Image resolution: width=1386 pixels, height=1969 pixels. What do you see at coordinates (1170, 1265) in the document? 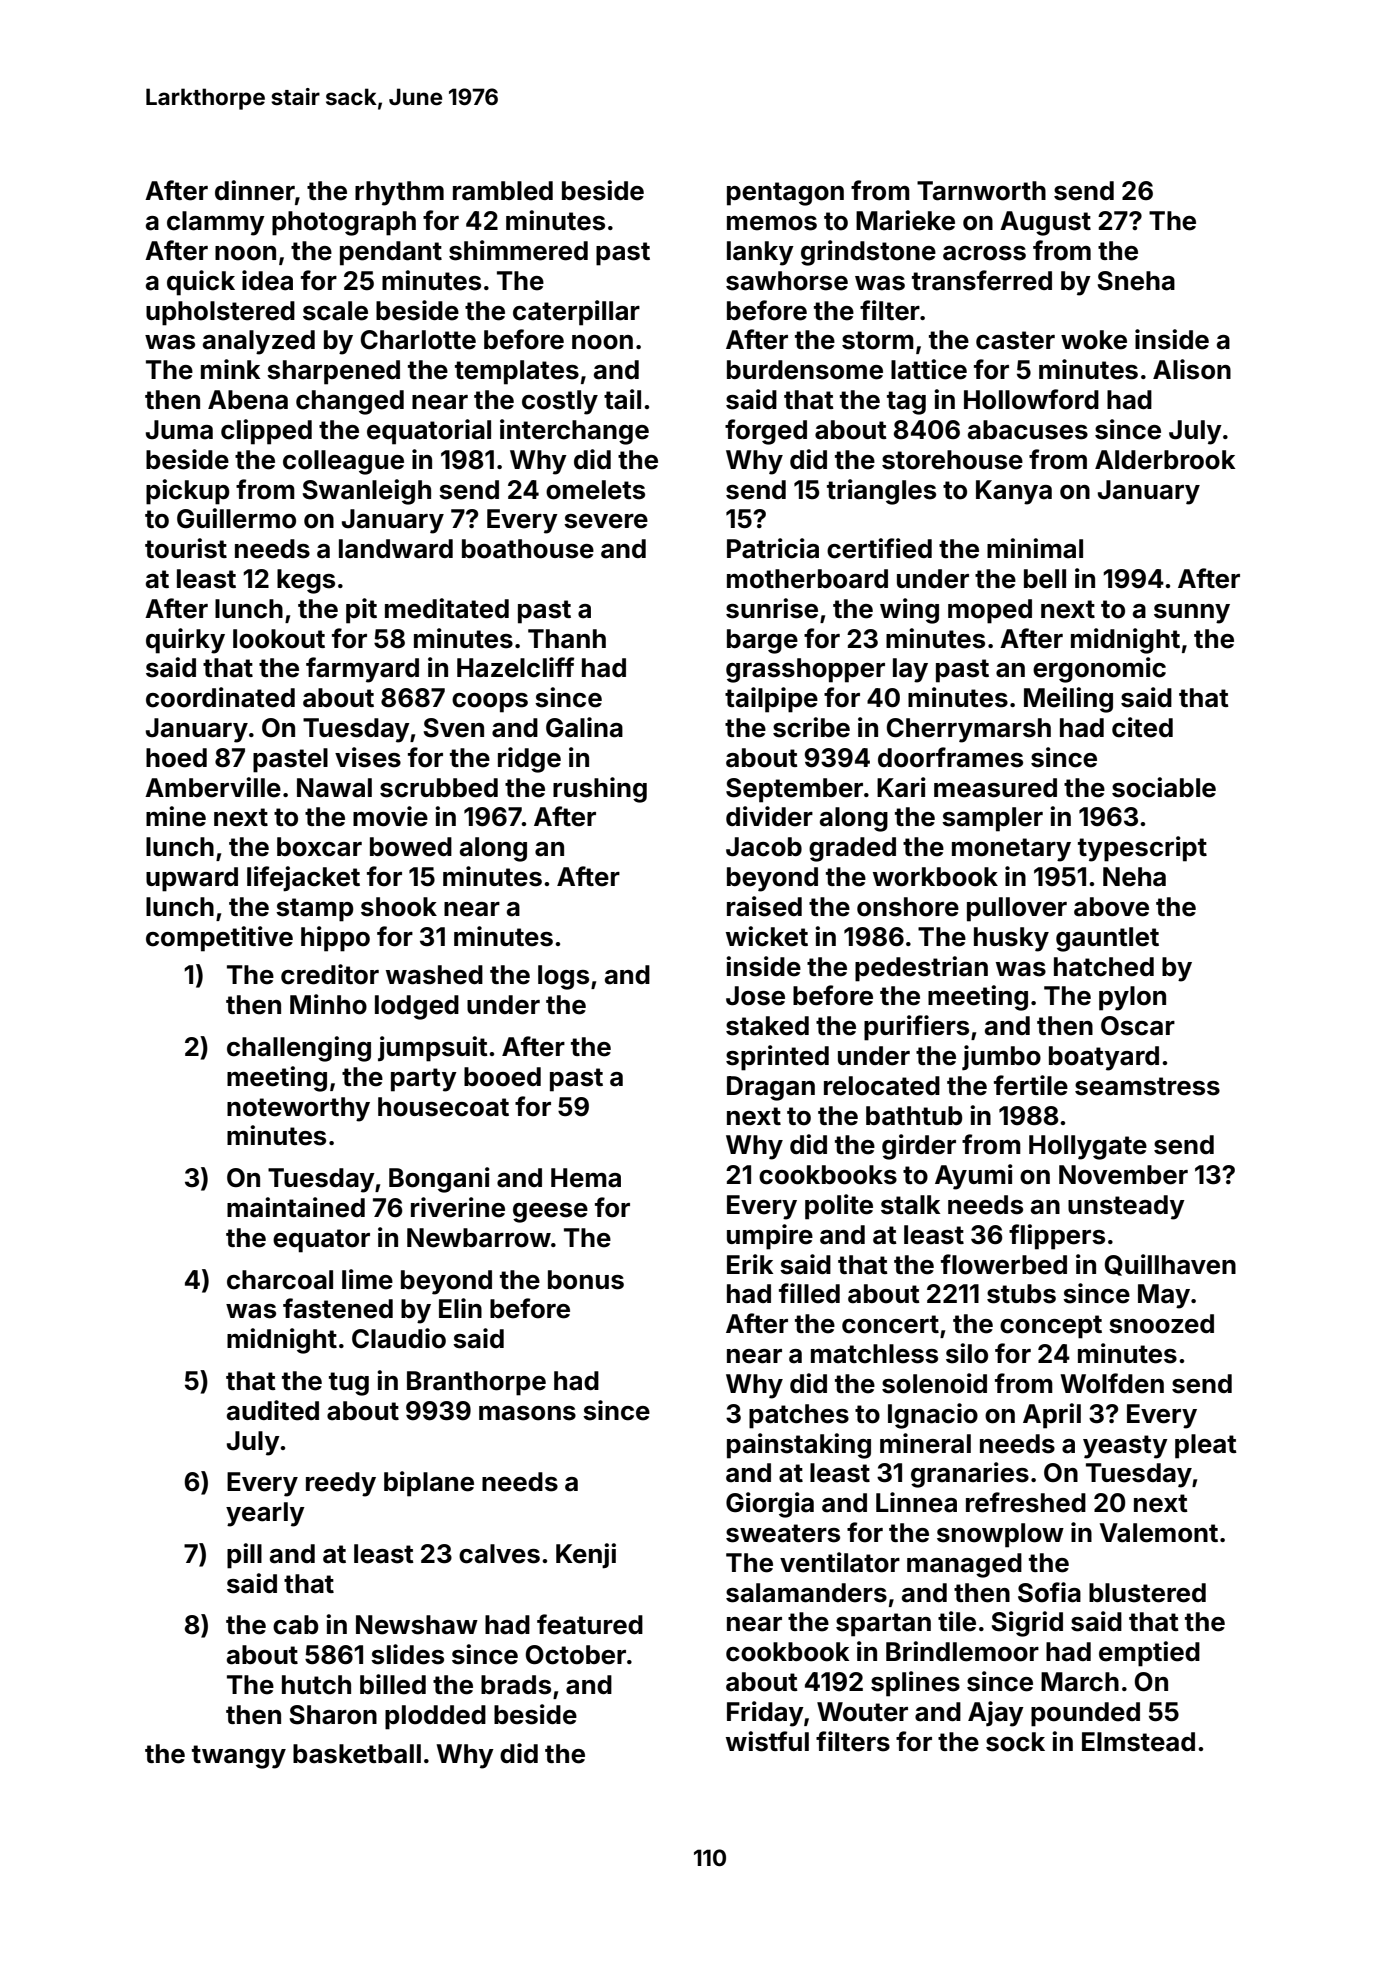
I see `Quillhaven` at bounding box center [1170, 1265].
